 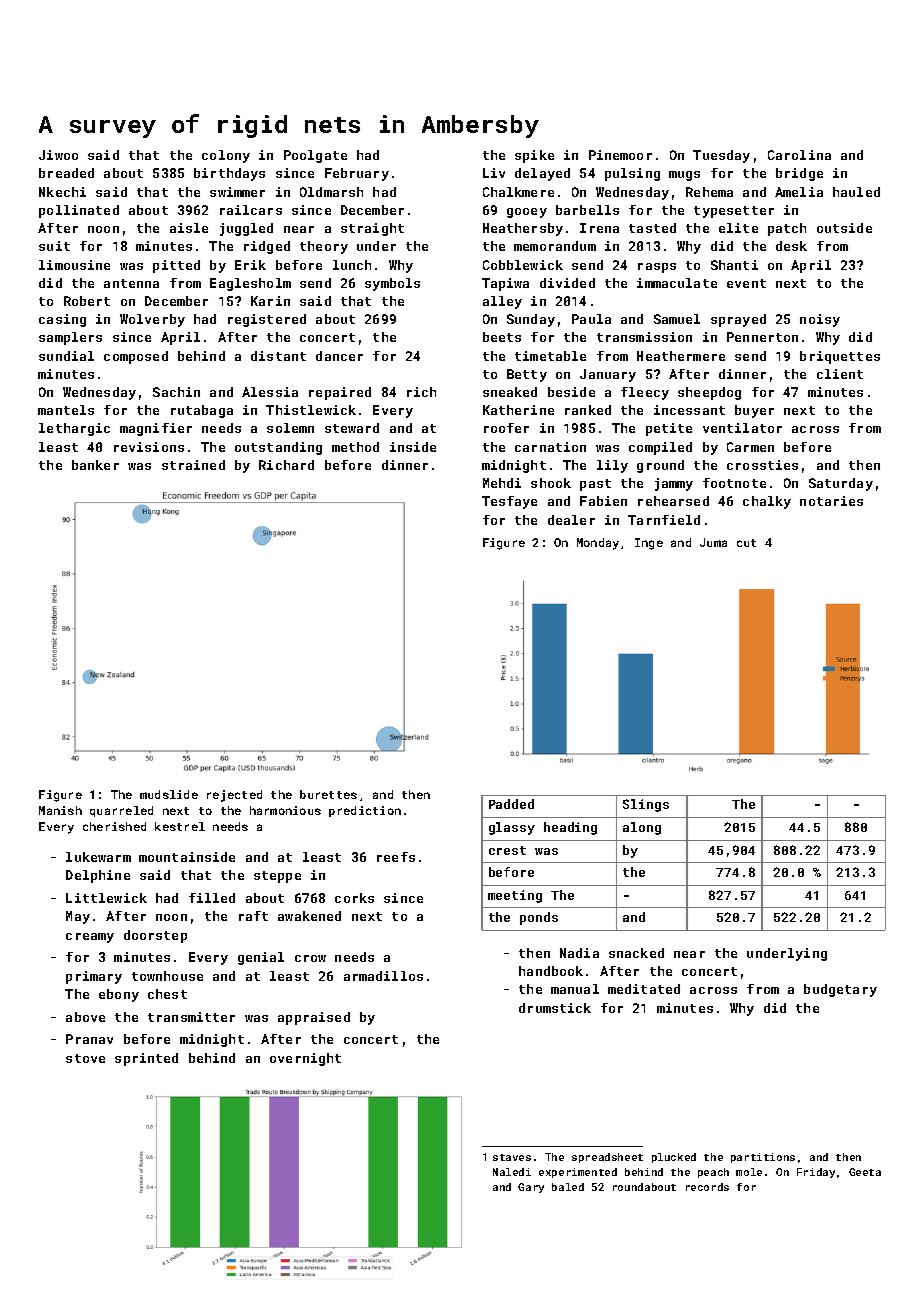 I want to click on sprinted, so click(x=146, y=1059).
